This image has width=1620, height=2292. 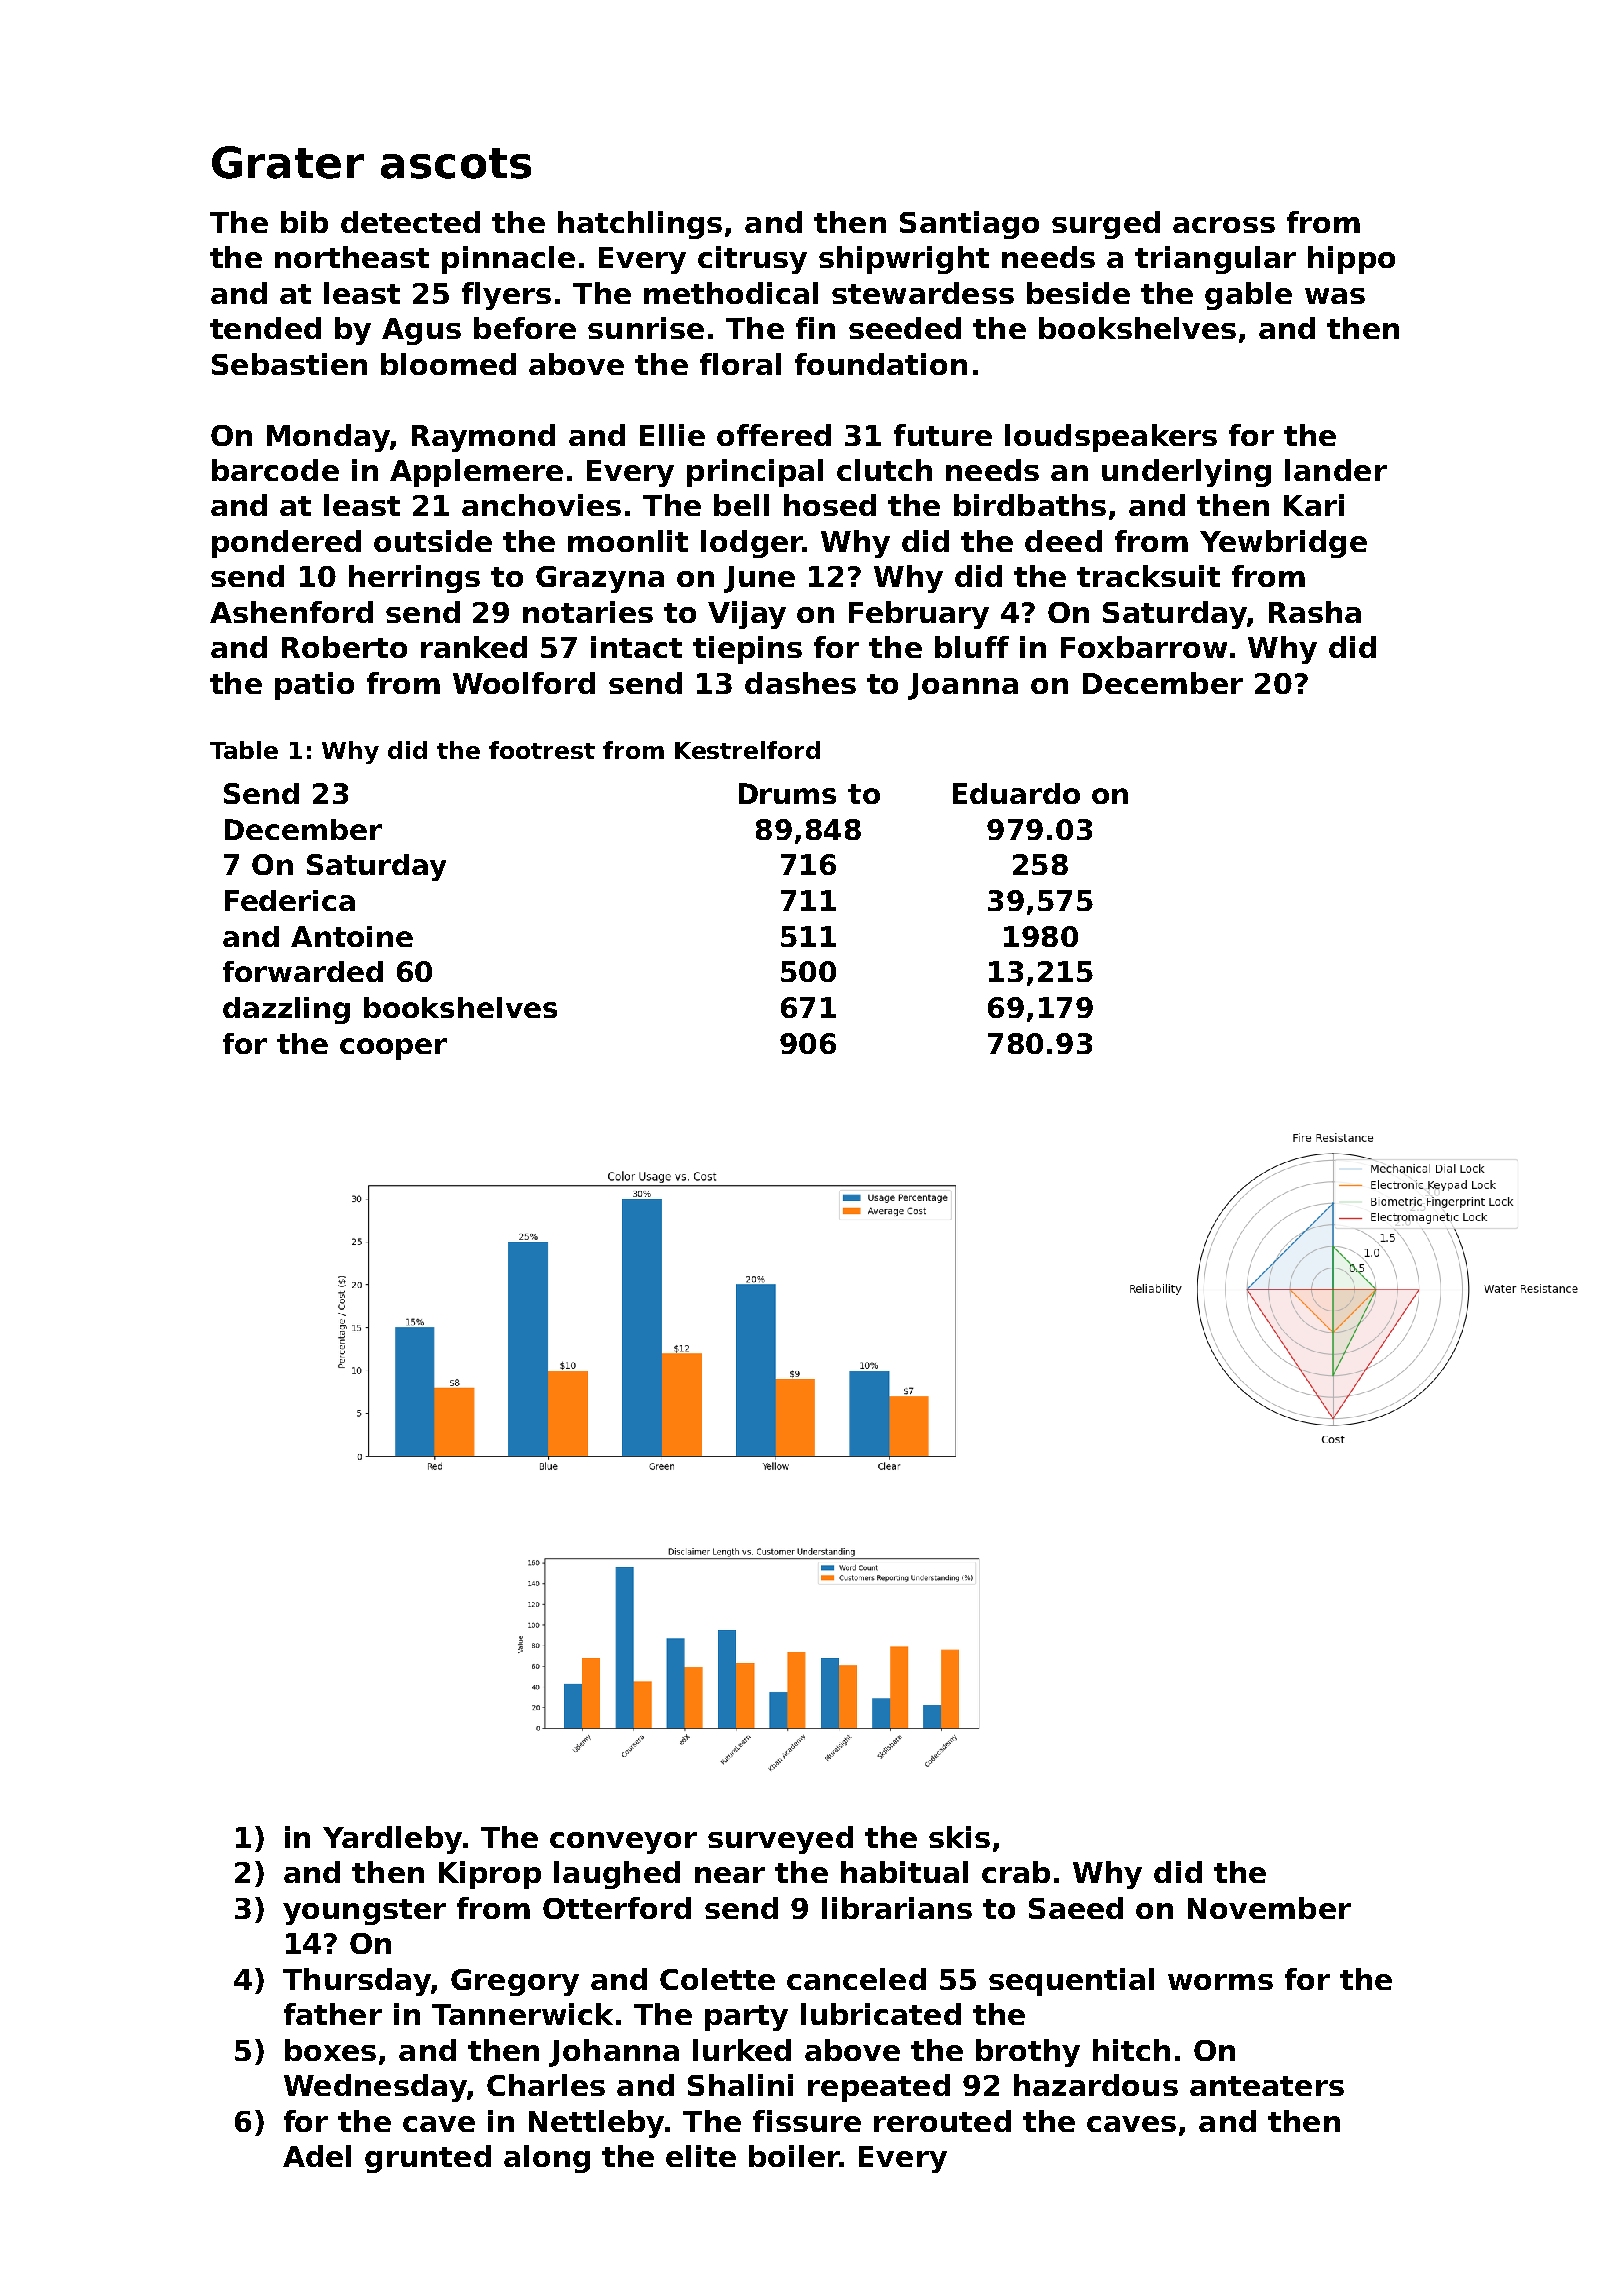 What do you see at coordinates (456, 163) in the image?
I see `ascots` at bounding box center [456, 163].
